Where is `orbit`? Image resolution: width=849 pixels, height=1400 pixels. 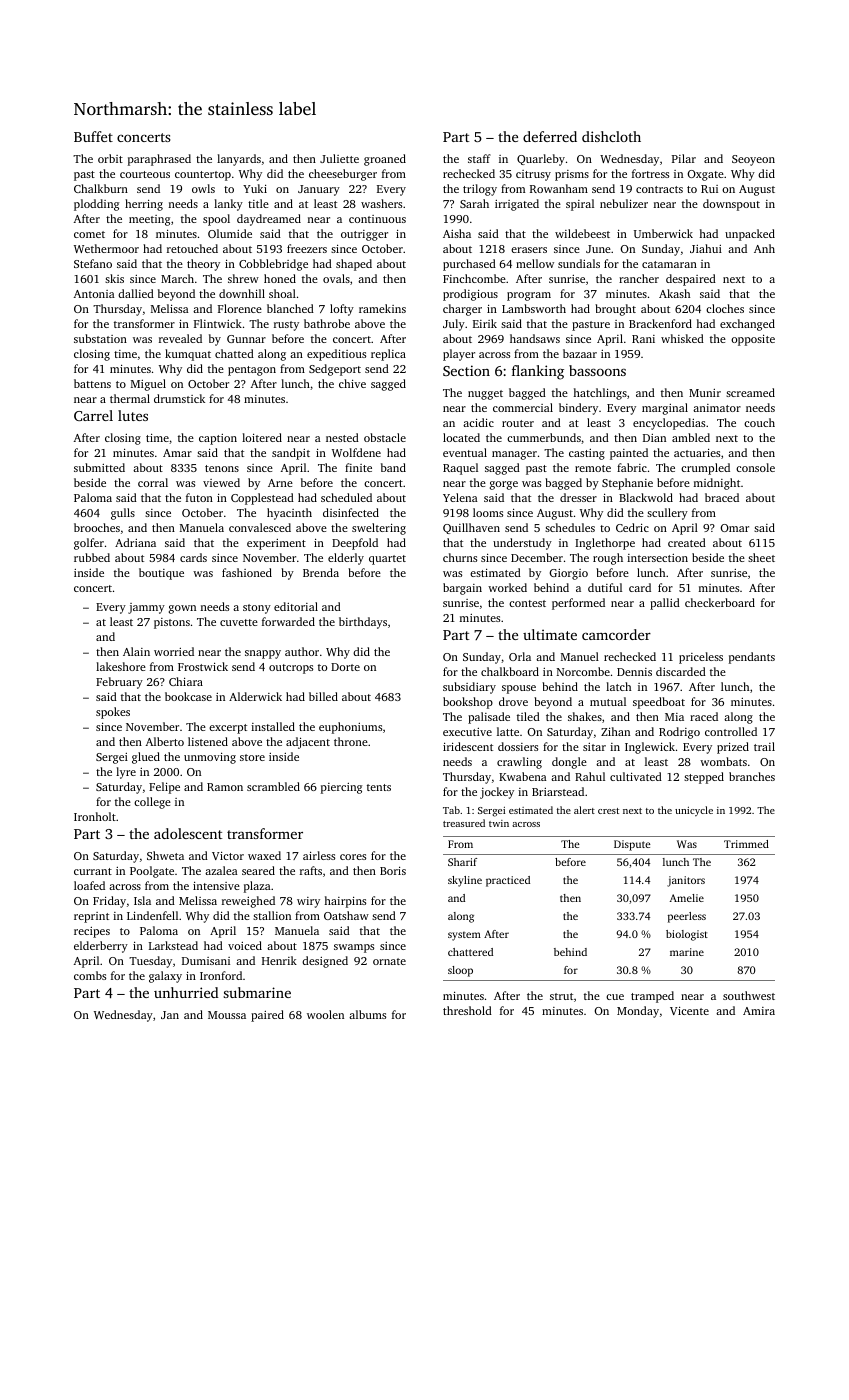
orbit is located at coordinates (110, 158).
